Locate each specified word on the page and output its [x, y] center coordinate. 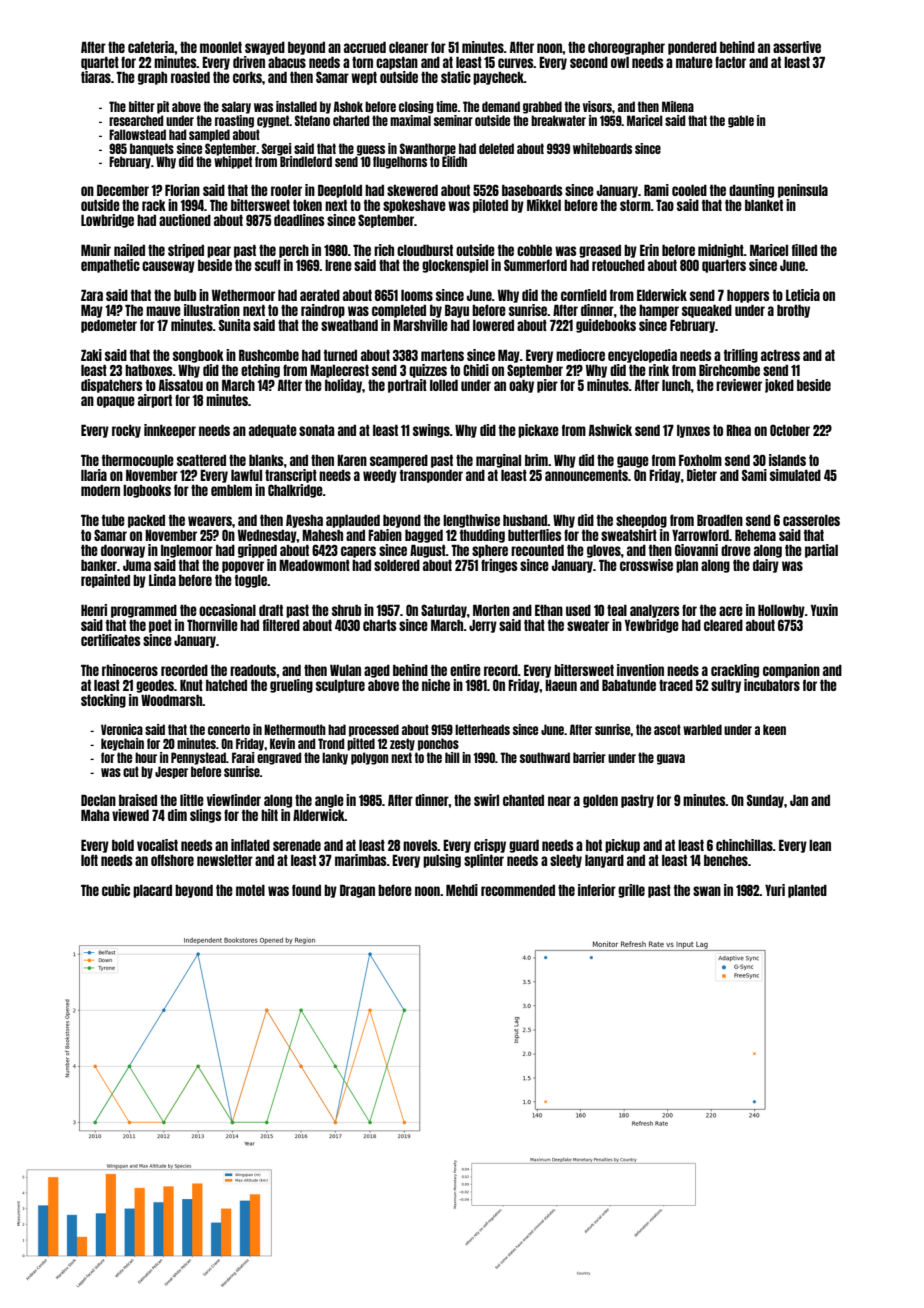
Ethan [549, 610]
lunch [676, 385]
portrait [407, 386]
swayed [265, 48]
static [456, 77]
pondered [692, 48]
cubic [116, 890]
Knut [191, 685]
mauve [163, 311]
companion [791, 671]
